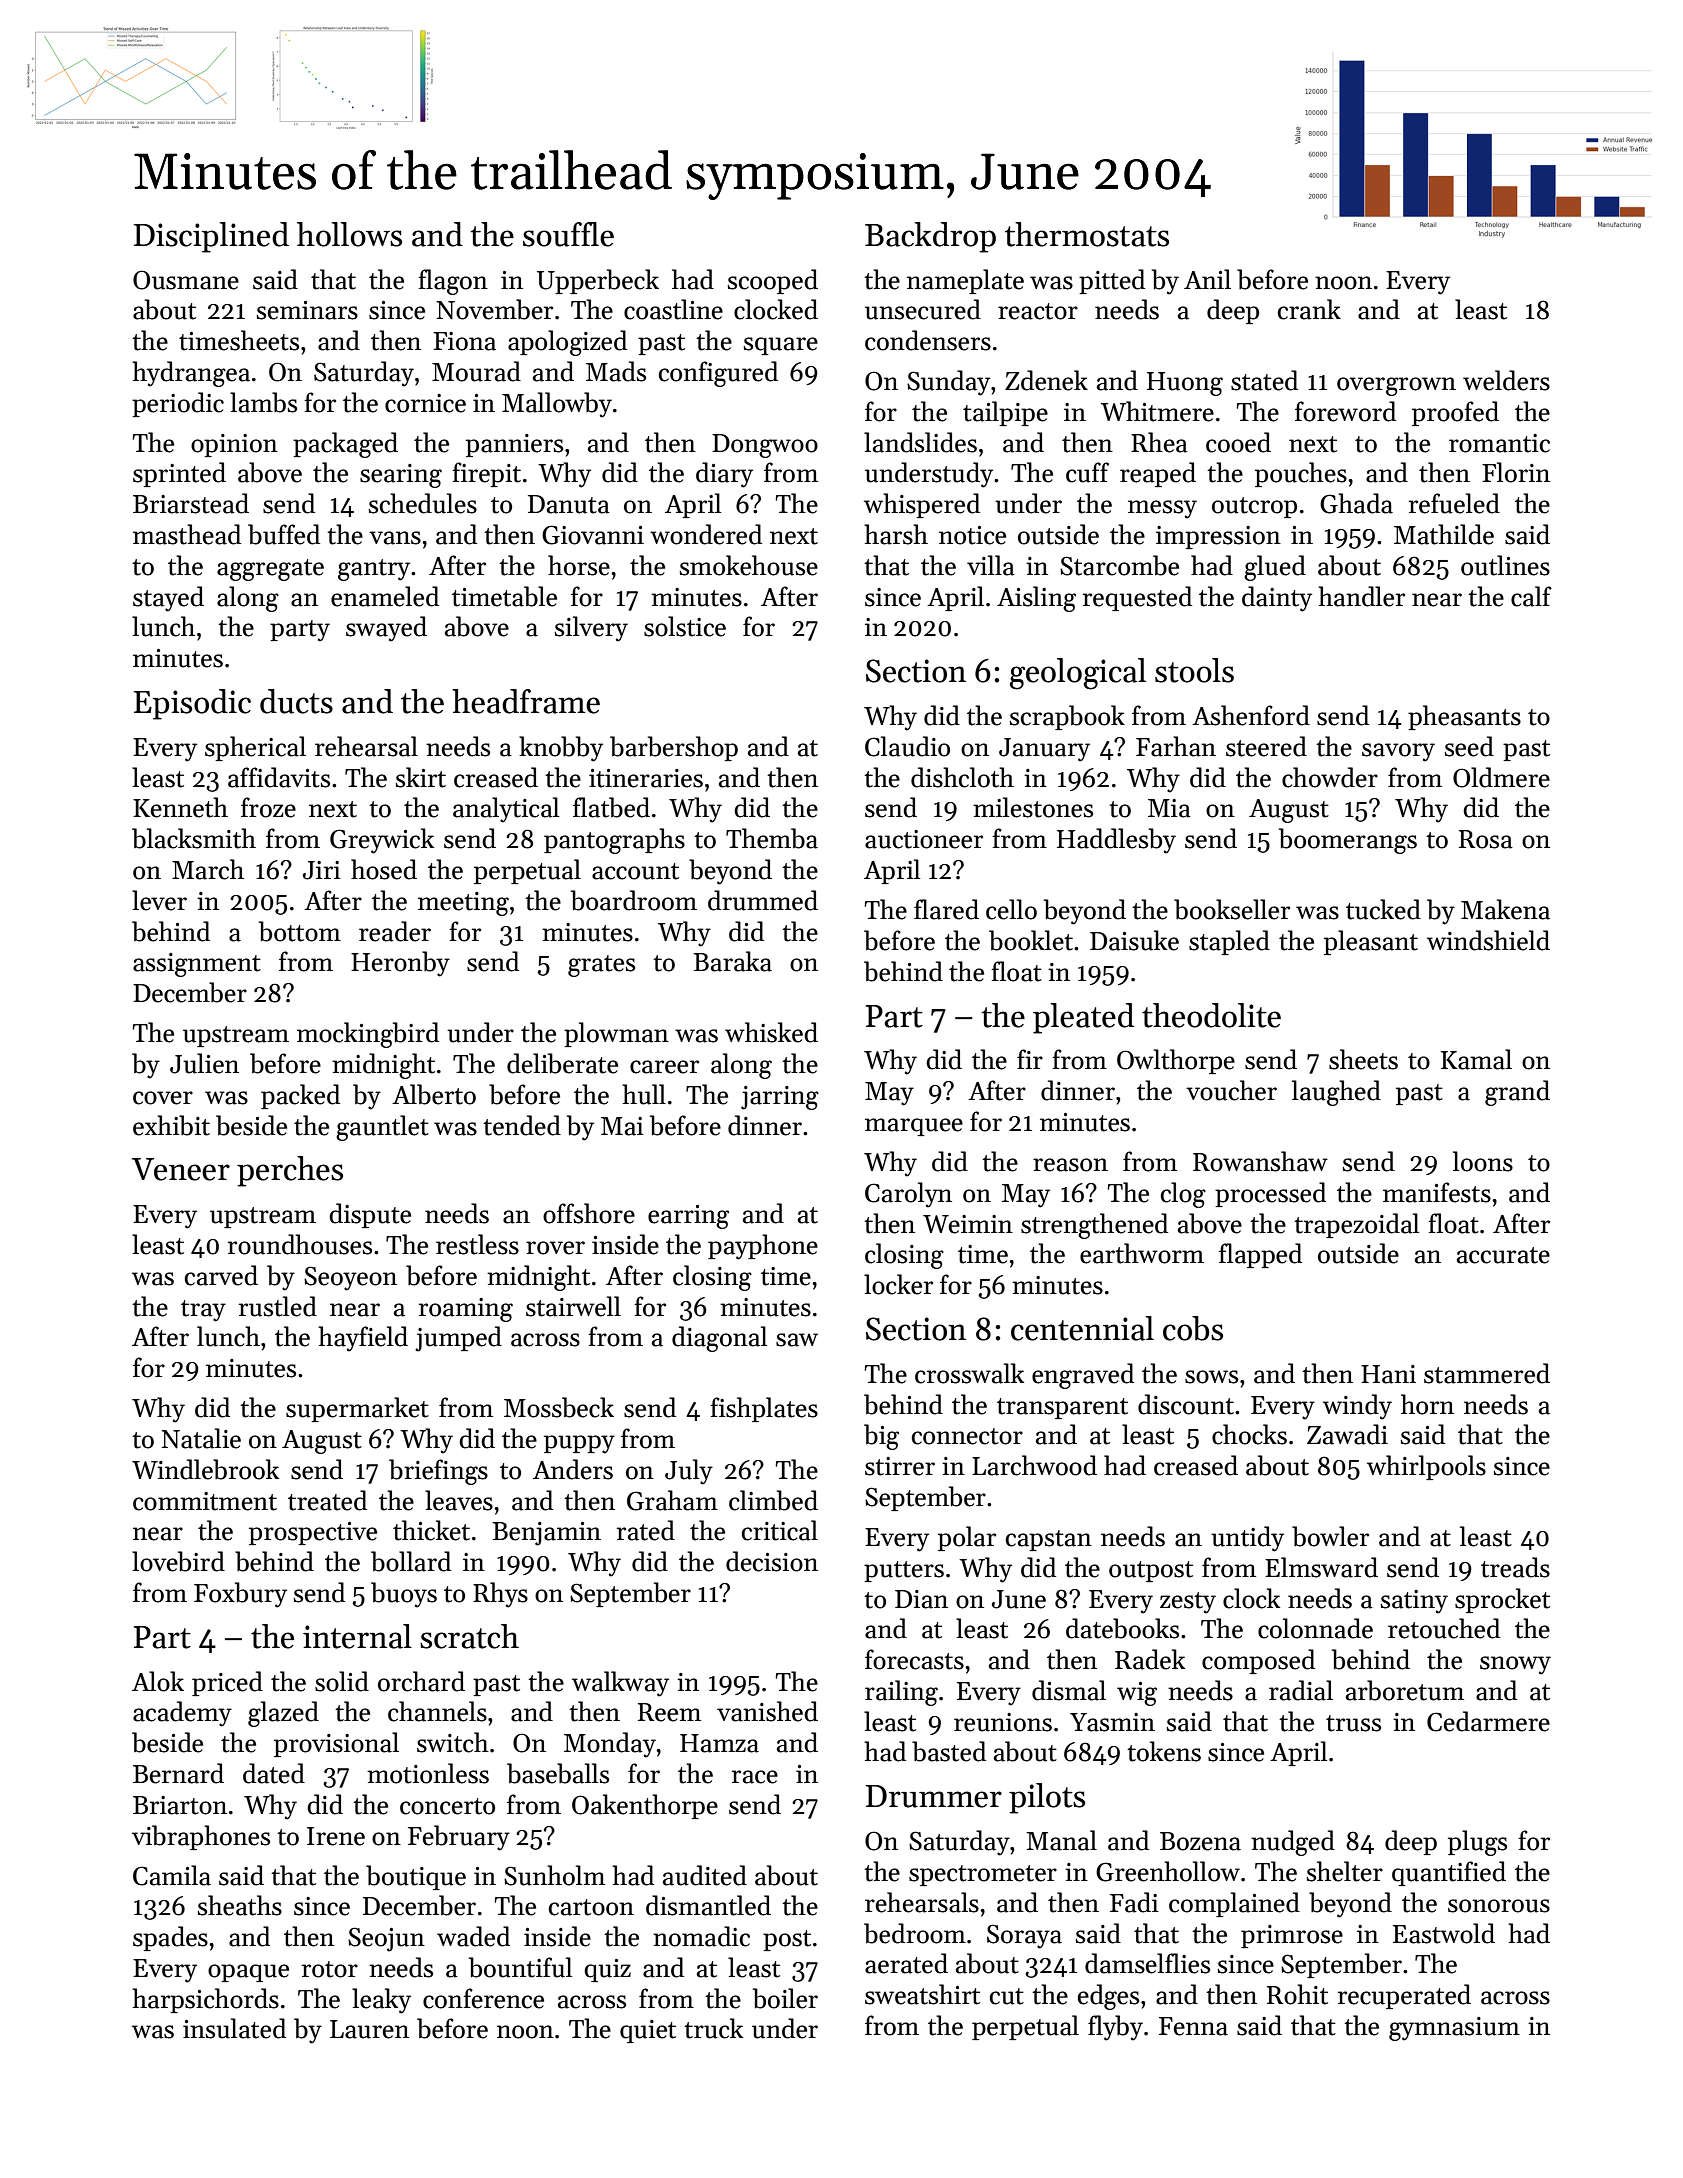 This screenshot has width=1683, height=2178. What do you see at coordinates (972, 535) in the screenshot?
I see `notice` at bounding box center [972, 535].
